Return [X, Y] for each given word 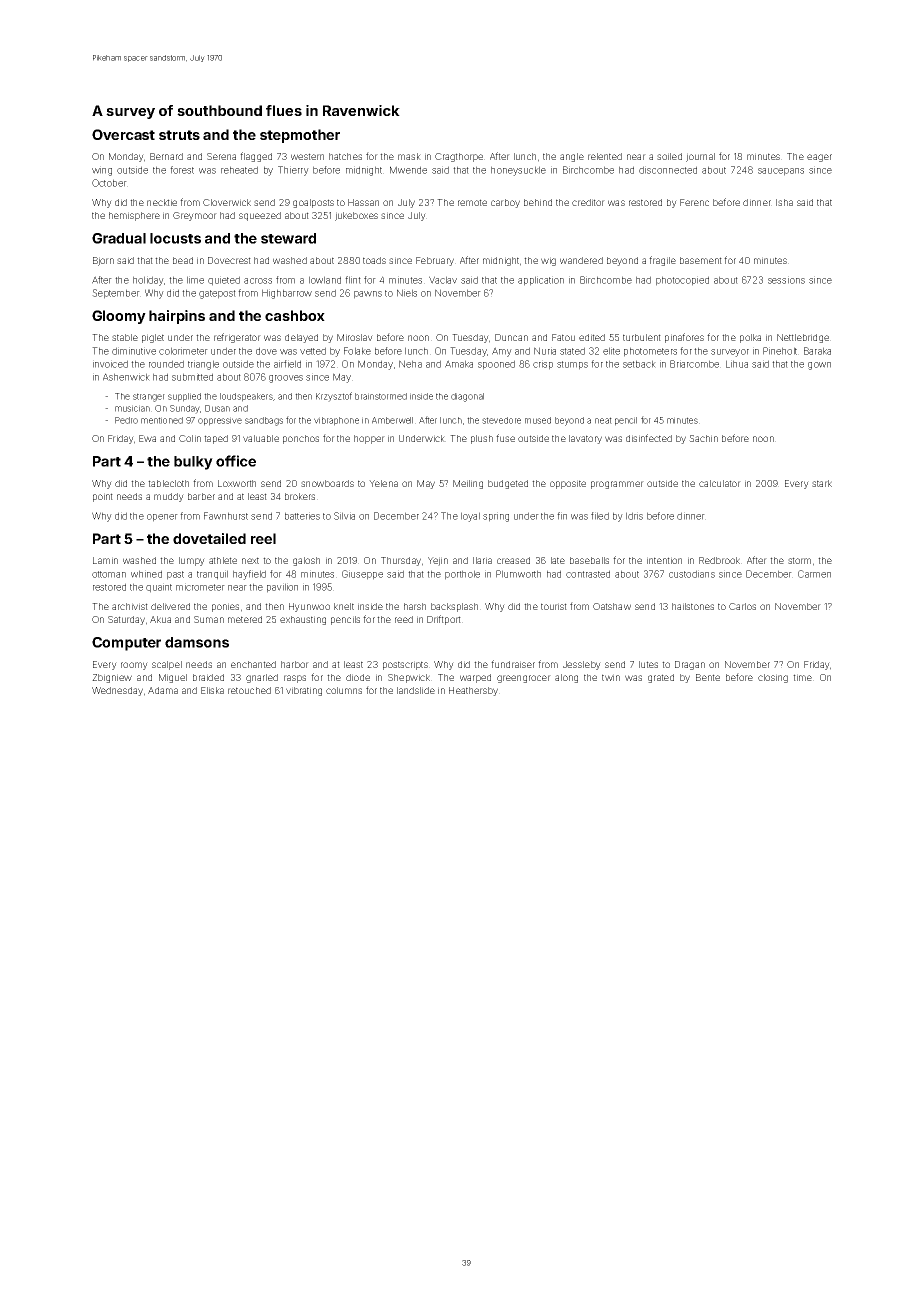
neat [603, 420]
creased [513, 560]
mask [409, 156]
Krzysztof [334, 397]
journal [700, 157]
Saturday [126, 620]
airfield [287, 364]
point [103, 497]
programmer [617, 485]
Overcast [123, 134]
